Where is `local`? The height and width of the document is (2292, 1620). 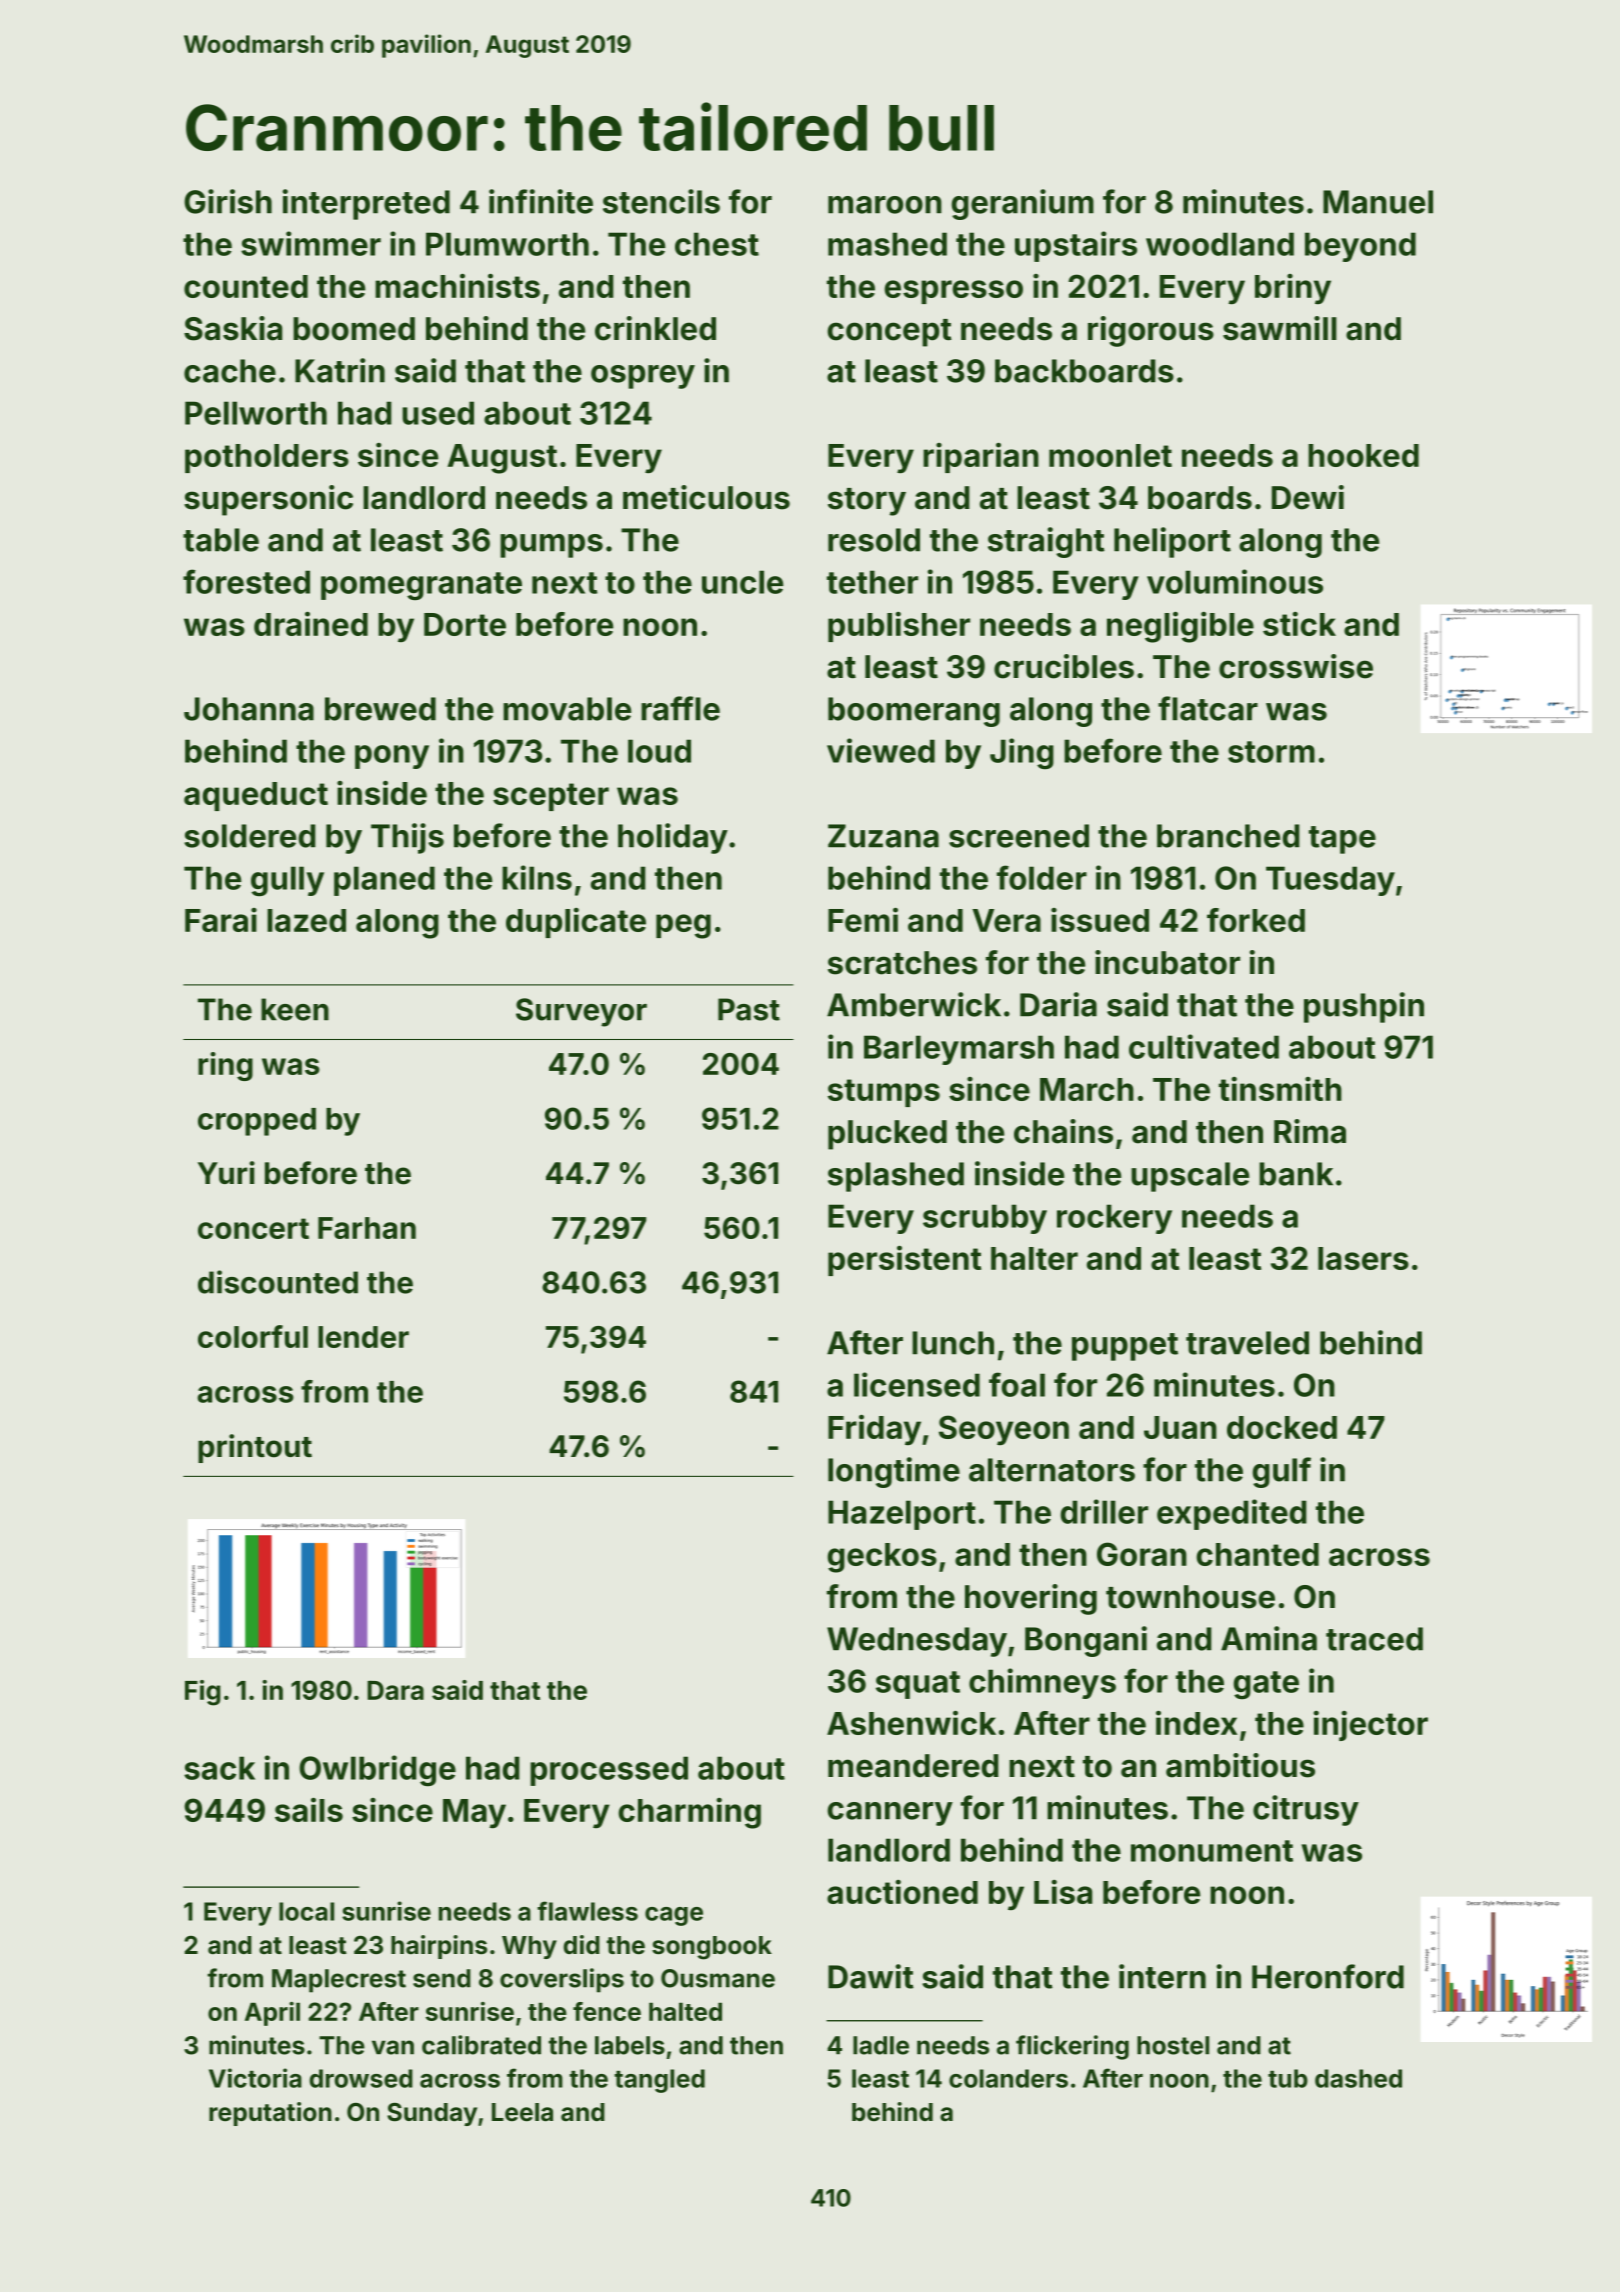
local is located at coordinates (306, 1911).
